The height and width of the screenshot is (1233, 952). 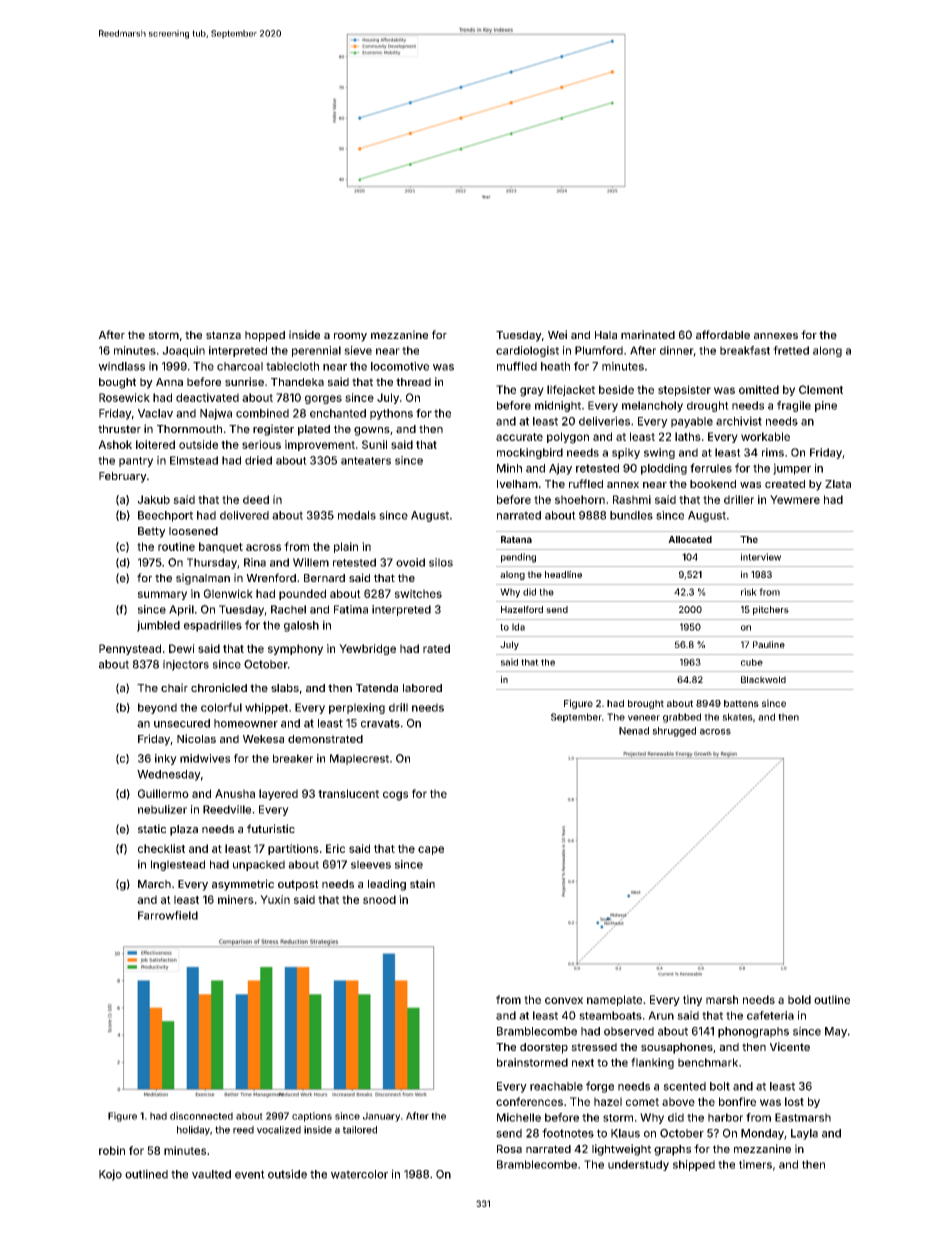 What do you see at coordinates (723, 334) in the screenshot?
I see `affordable` at bounding box center [723, 334].
